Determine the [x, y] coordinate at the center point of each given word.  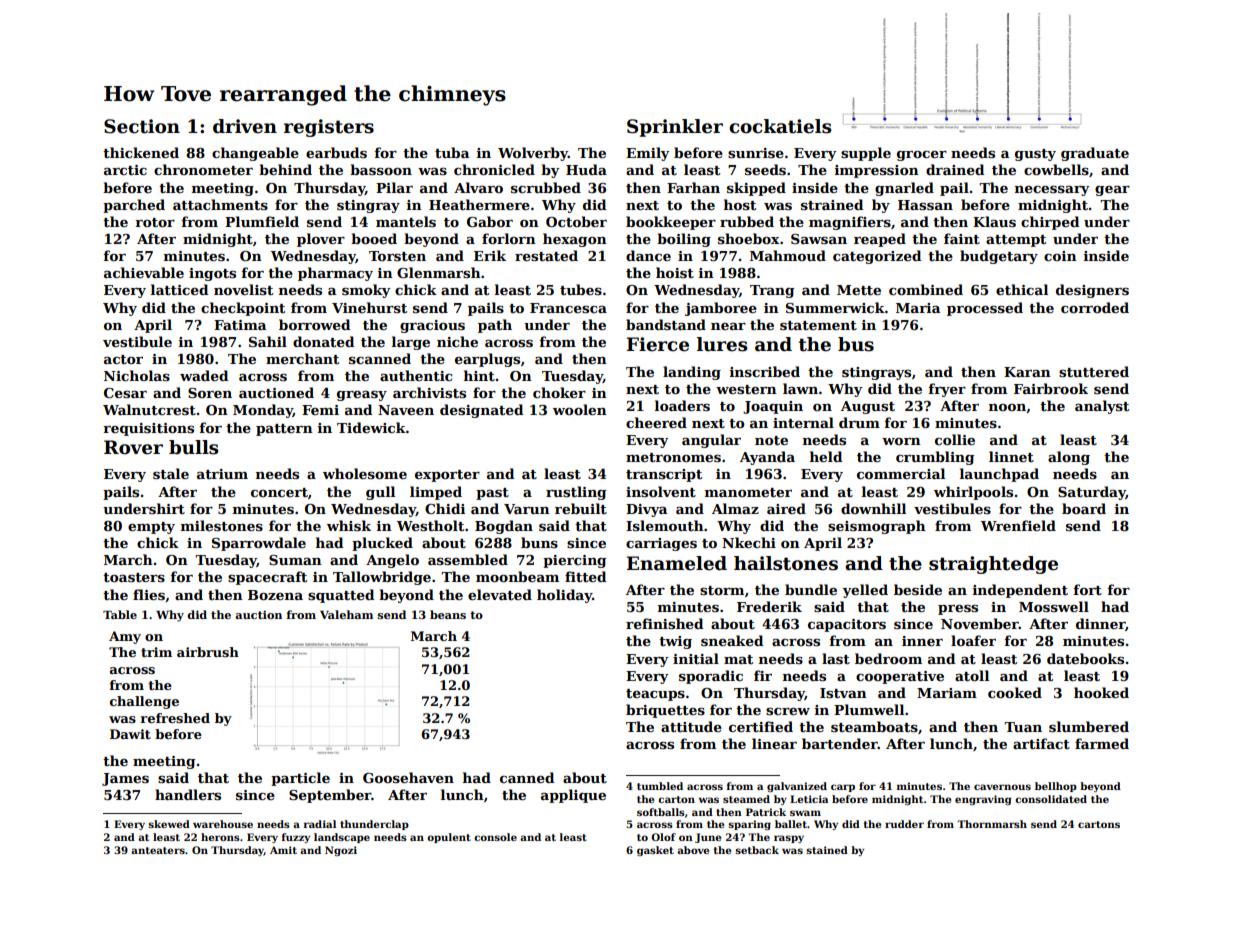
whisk [349, 525]
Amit [283, 850]
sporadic [711, 677]
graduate [1095, 154]
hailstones [786, 563]
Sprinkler [675, 128]
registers [329, 128]
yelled [865, 591]
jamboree [721, 309]
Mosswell [1054, 606]
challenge [144, 702]
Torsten [397, 256]
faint [962, 238]
